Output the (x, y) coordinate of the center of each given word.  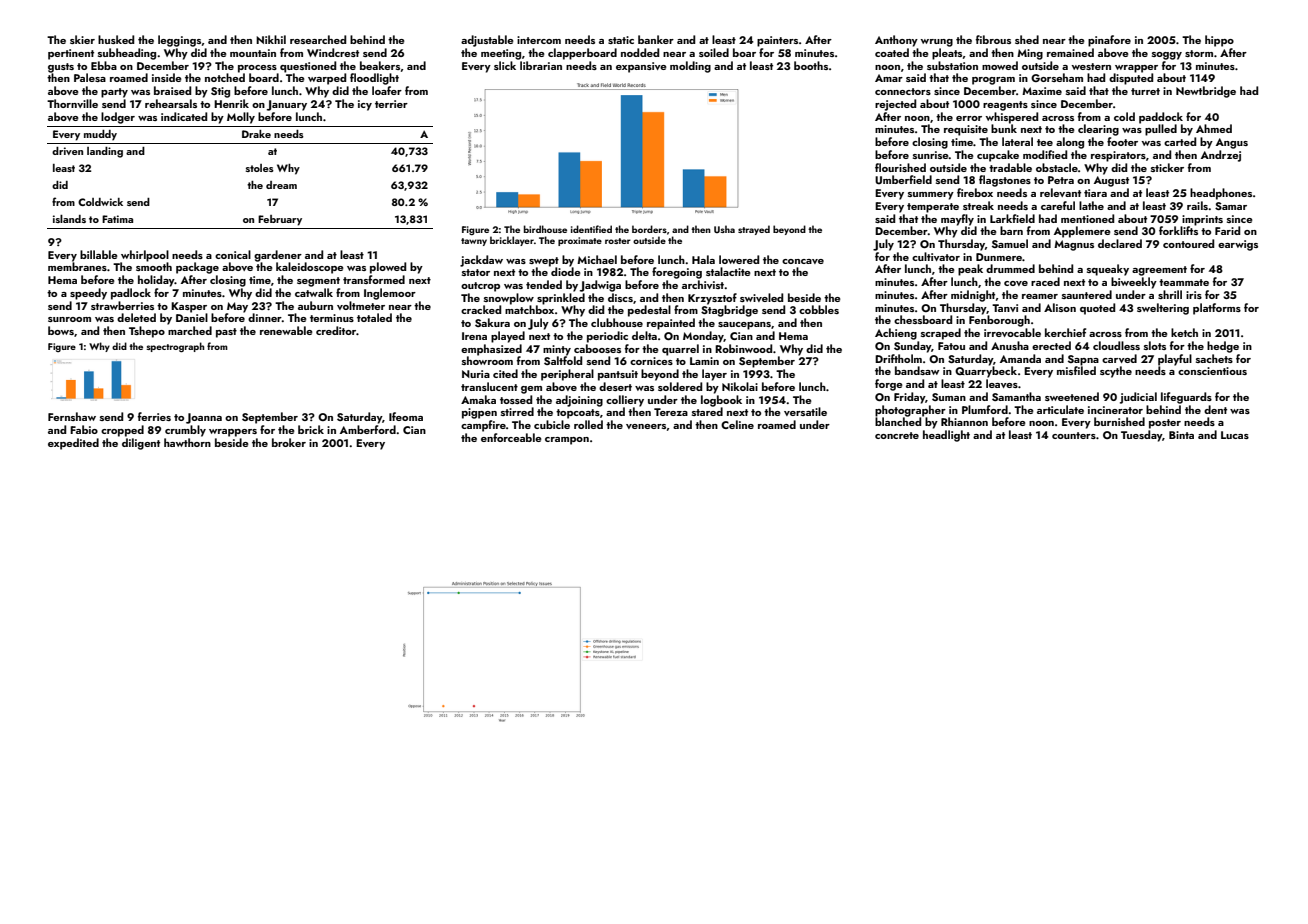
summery (931, 196)
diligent (141, 444)
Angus (1232, 143)
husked (116, 39)
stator (476, 272)
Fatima (117, 219)
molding (690, 67)
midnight (973, 296)
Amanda (1020, 358)
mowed (1000, 65)
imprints (1202, 220)
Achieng (896, 334)
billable (99, 254)
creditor (336, 330)
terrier (391, 104)
